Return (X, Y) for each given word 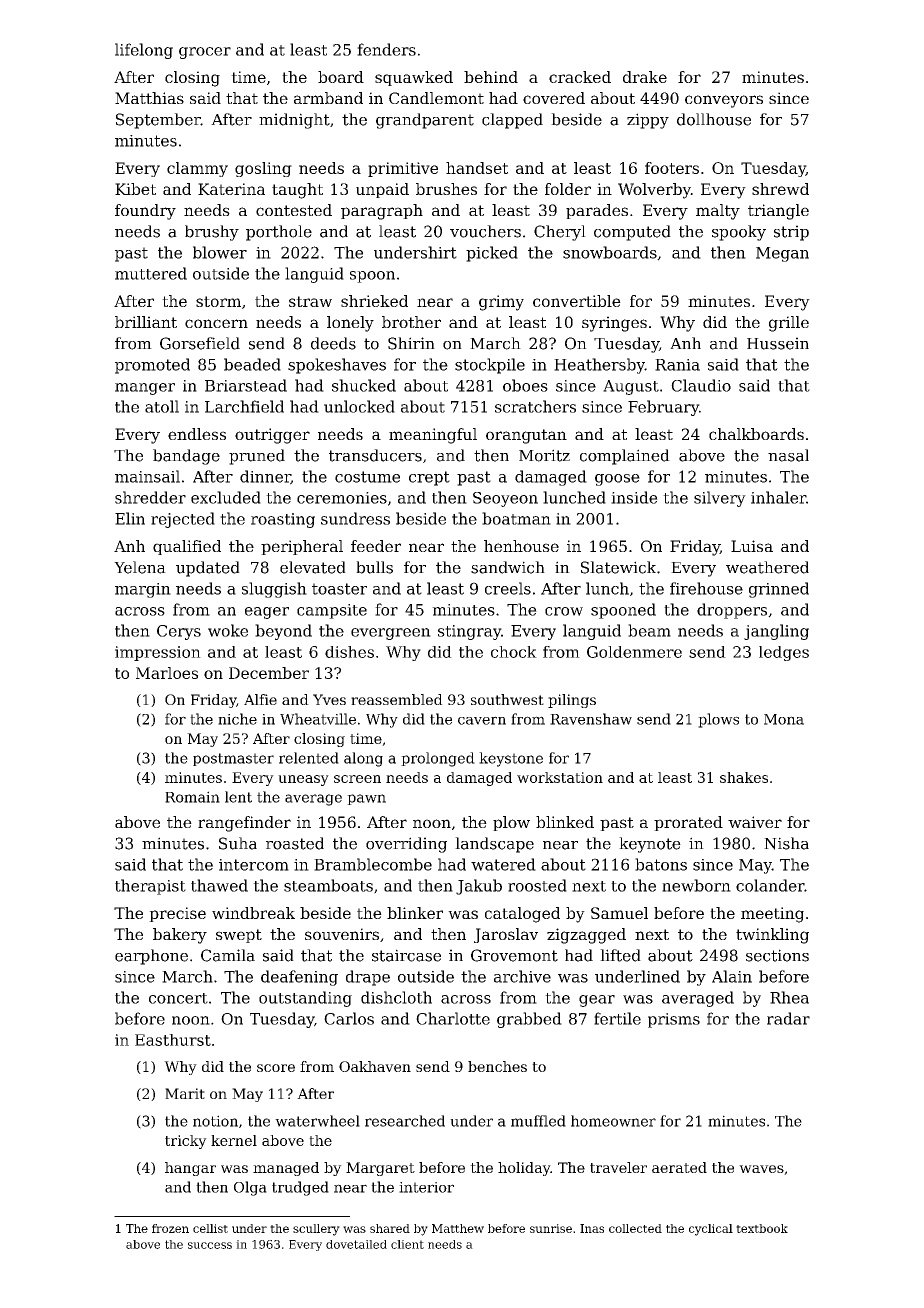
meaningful (433, 436)
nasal (788, 455)
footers (672, 168)
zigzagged (586, 936)
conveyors (724, 101)
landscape (494, 845)
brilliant (146, 322)
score (276, 1068)
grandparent (425, 121)
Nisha (786, 843)
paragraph (382, 212)
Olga (250, 1188)
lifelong (144, 51)
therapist (150, 887)
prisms (674, 1020)
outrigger (272, 436)
